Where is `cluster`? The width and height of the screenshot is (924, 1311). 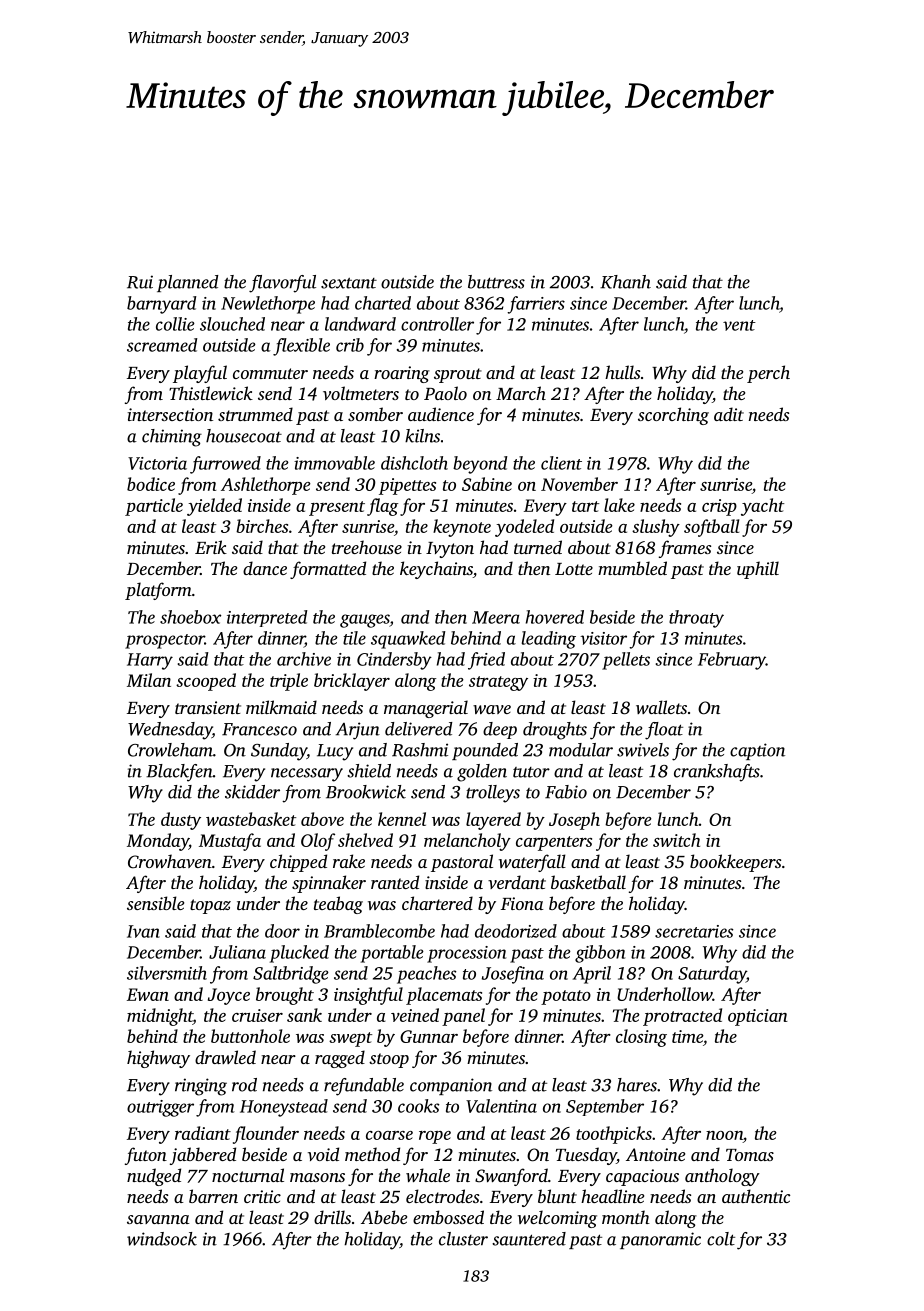 cluster is located at coordinates (463, 1239).
